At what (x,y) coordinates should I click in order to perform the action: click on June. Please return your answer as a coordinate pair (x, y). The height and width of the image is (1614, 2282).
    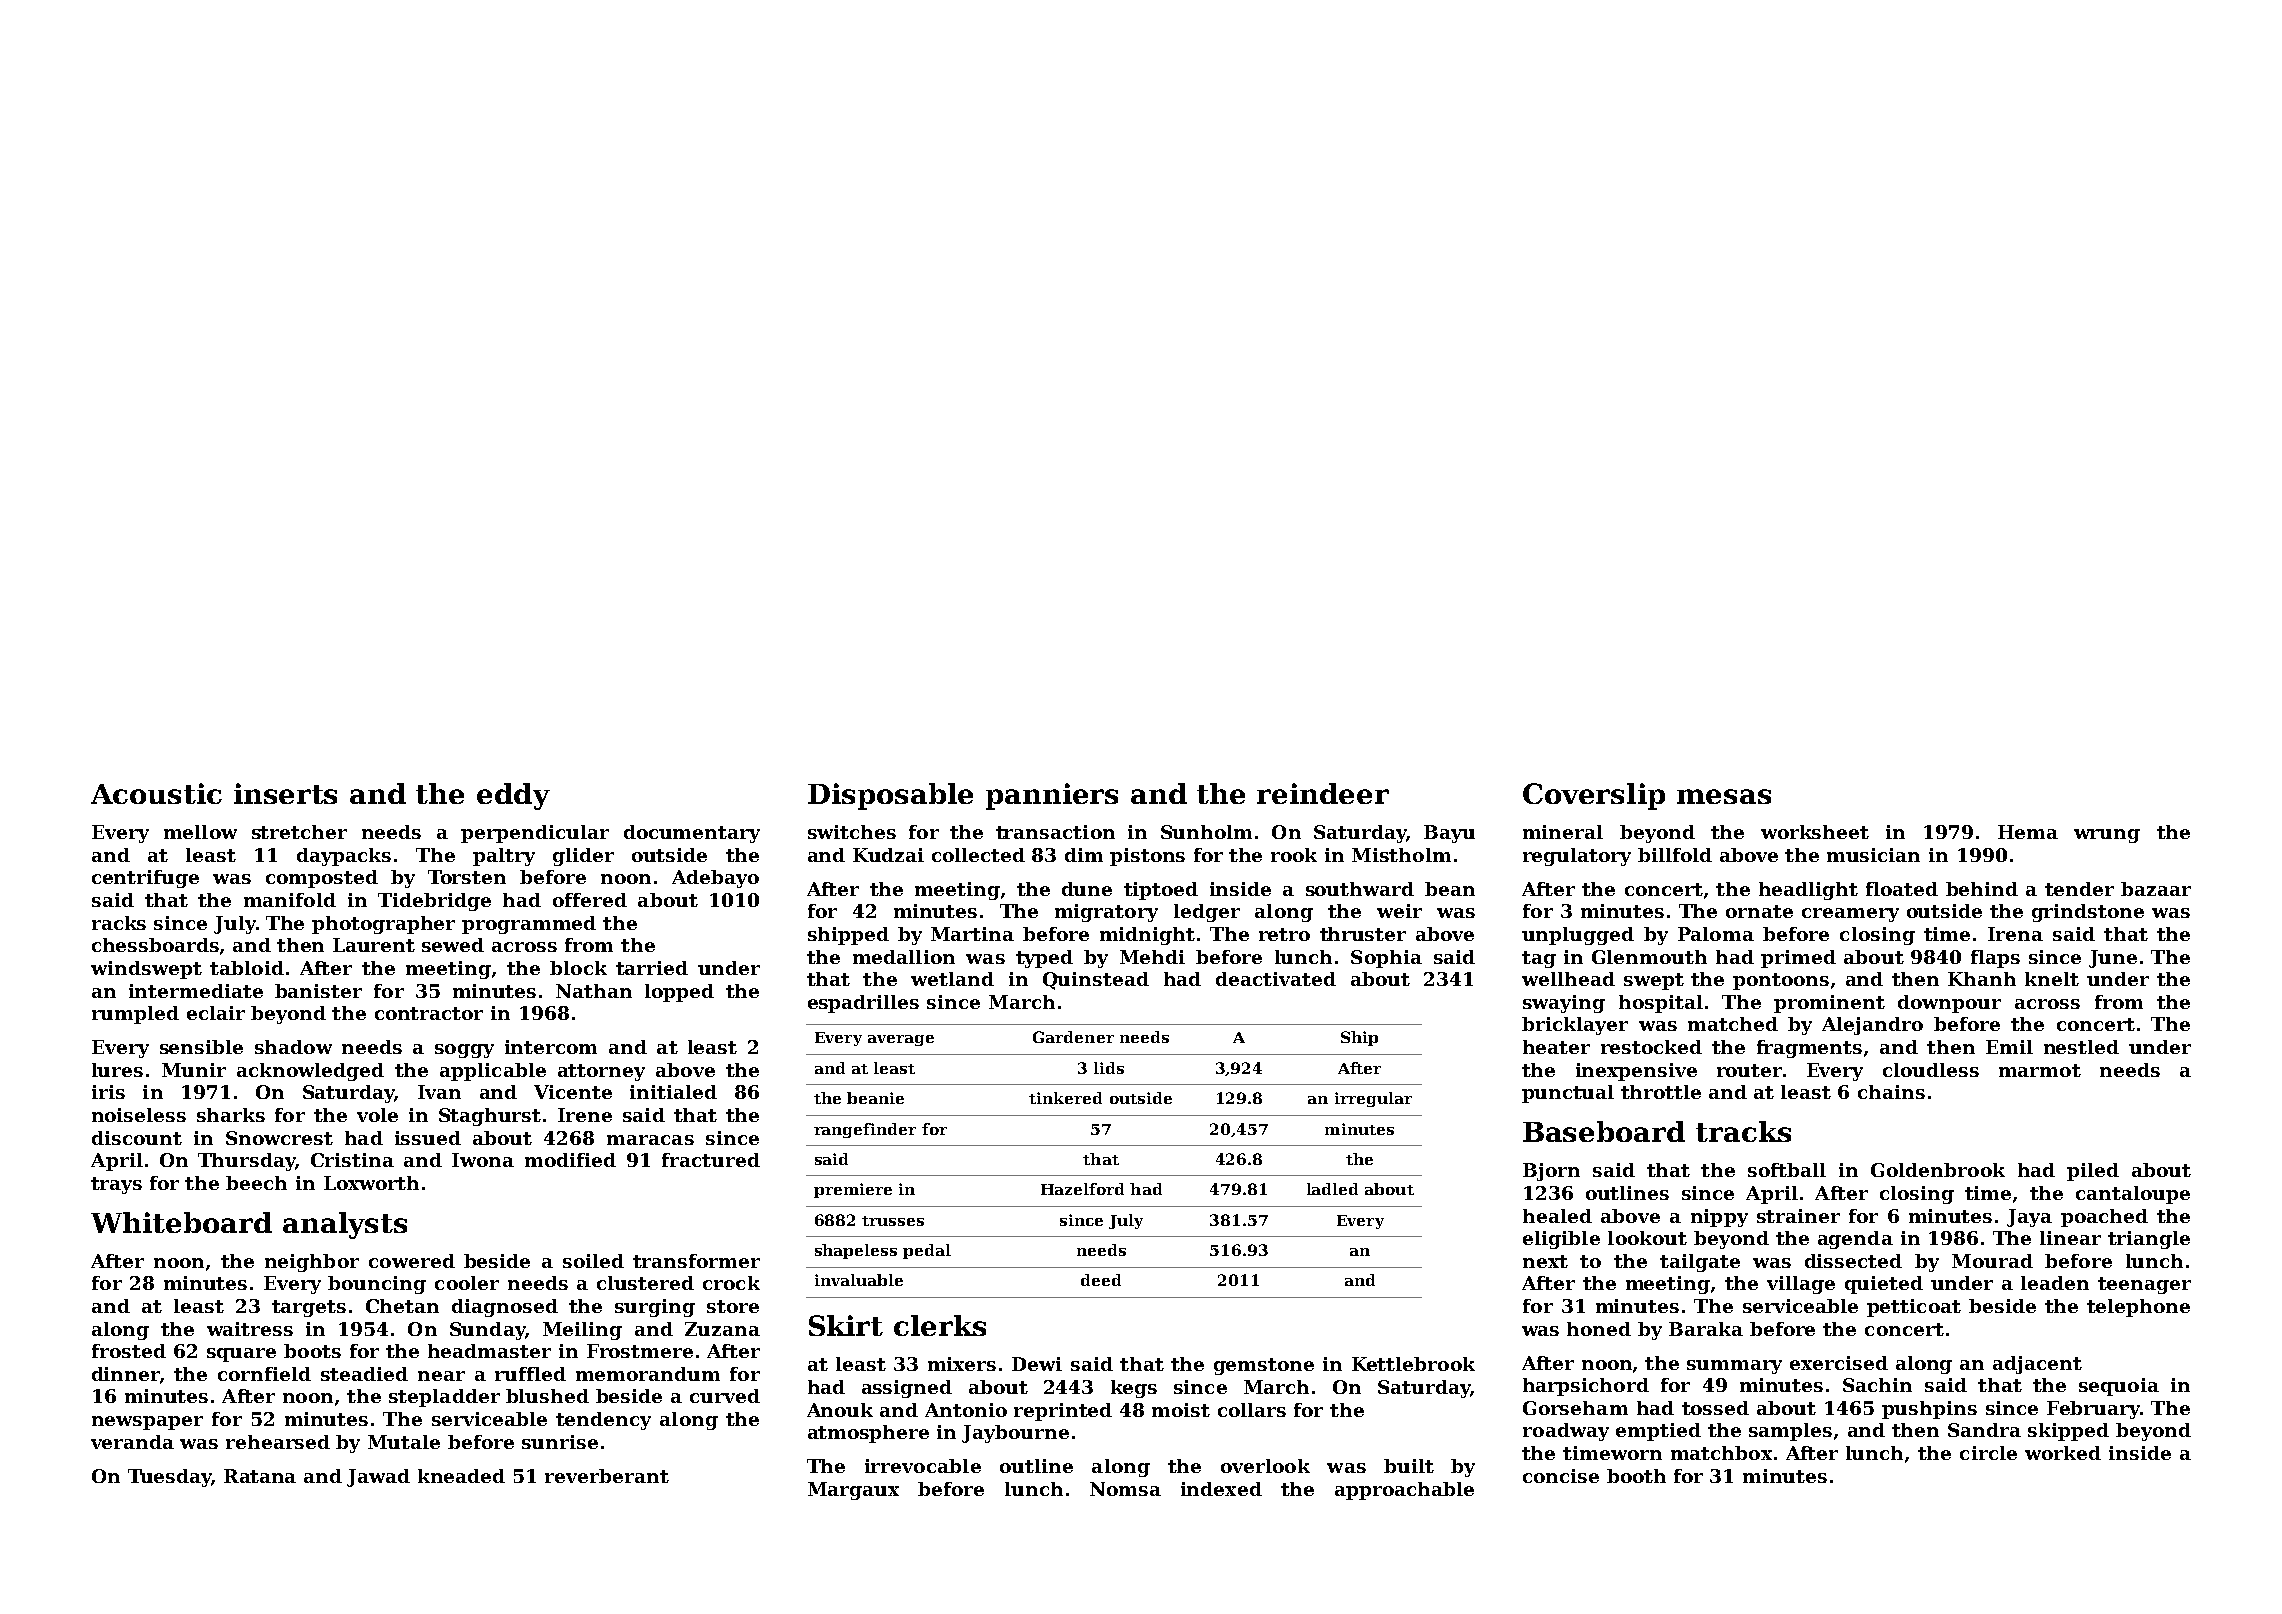
    Looking at the image, I should click on (2113, 959).
